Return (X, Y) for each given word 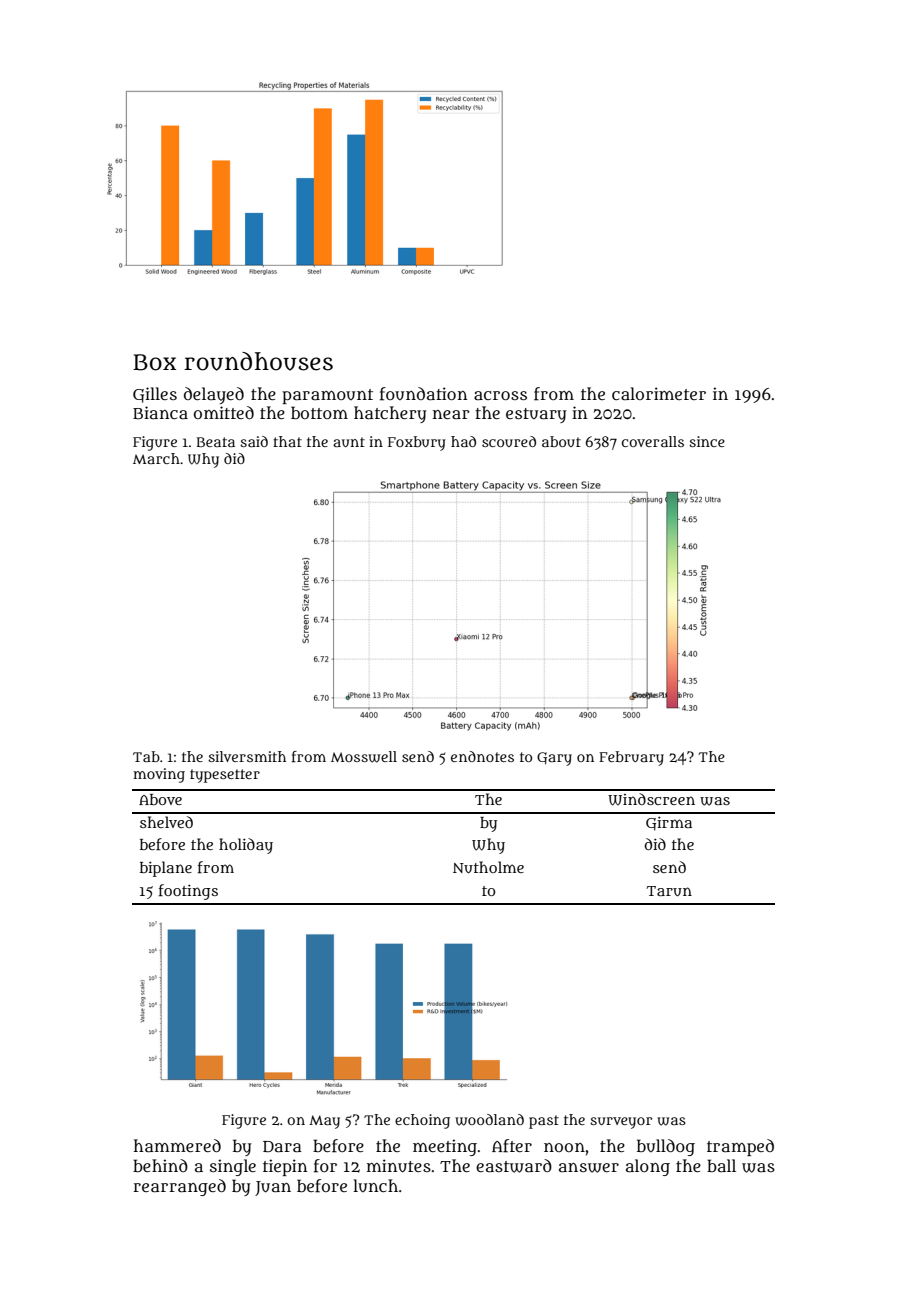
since (707, 441)
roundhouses (258, 361)
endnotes (482, 756)
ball (721, 1165)
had (463, 441)
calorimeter (659, 393)
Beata (216, 442)
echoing (422, 1121)
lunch (375, 1185)
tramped (740, 1147)
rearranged (180, 1187)
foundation (423, 394)
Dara (282, 1146)
